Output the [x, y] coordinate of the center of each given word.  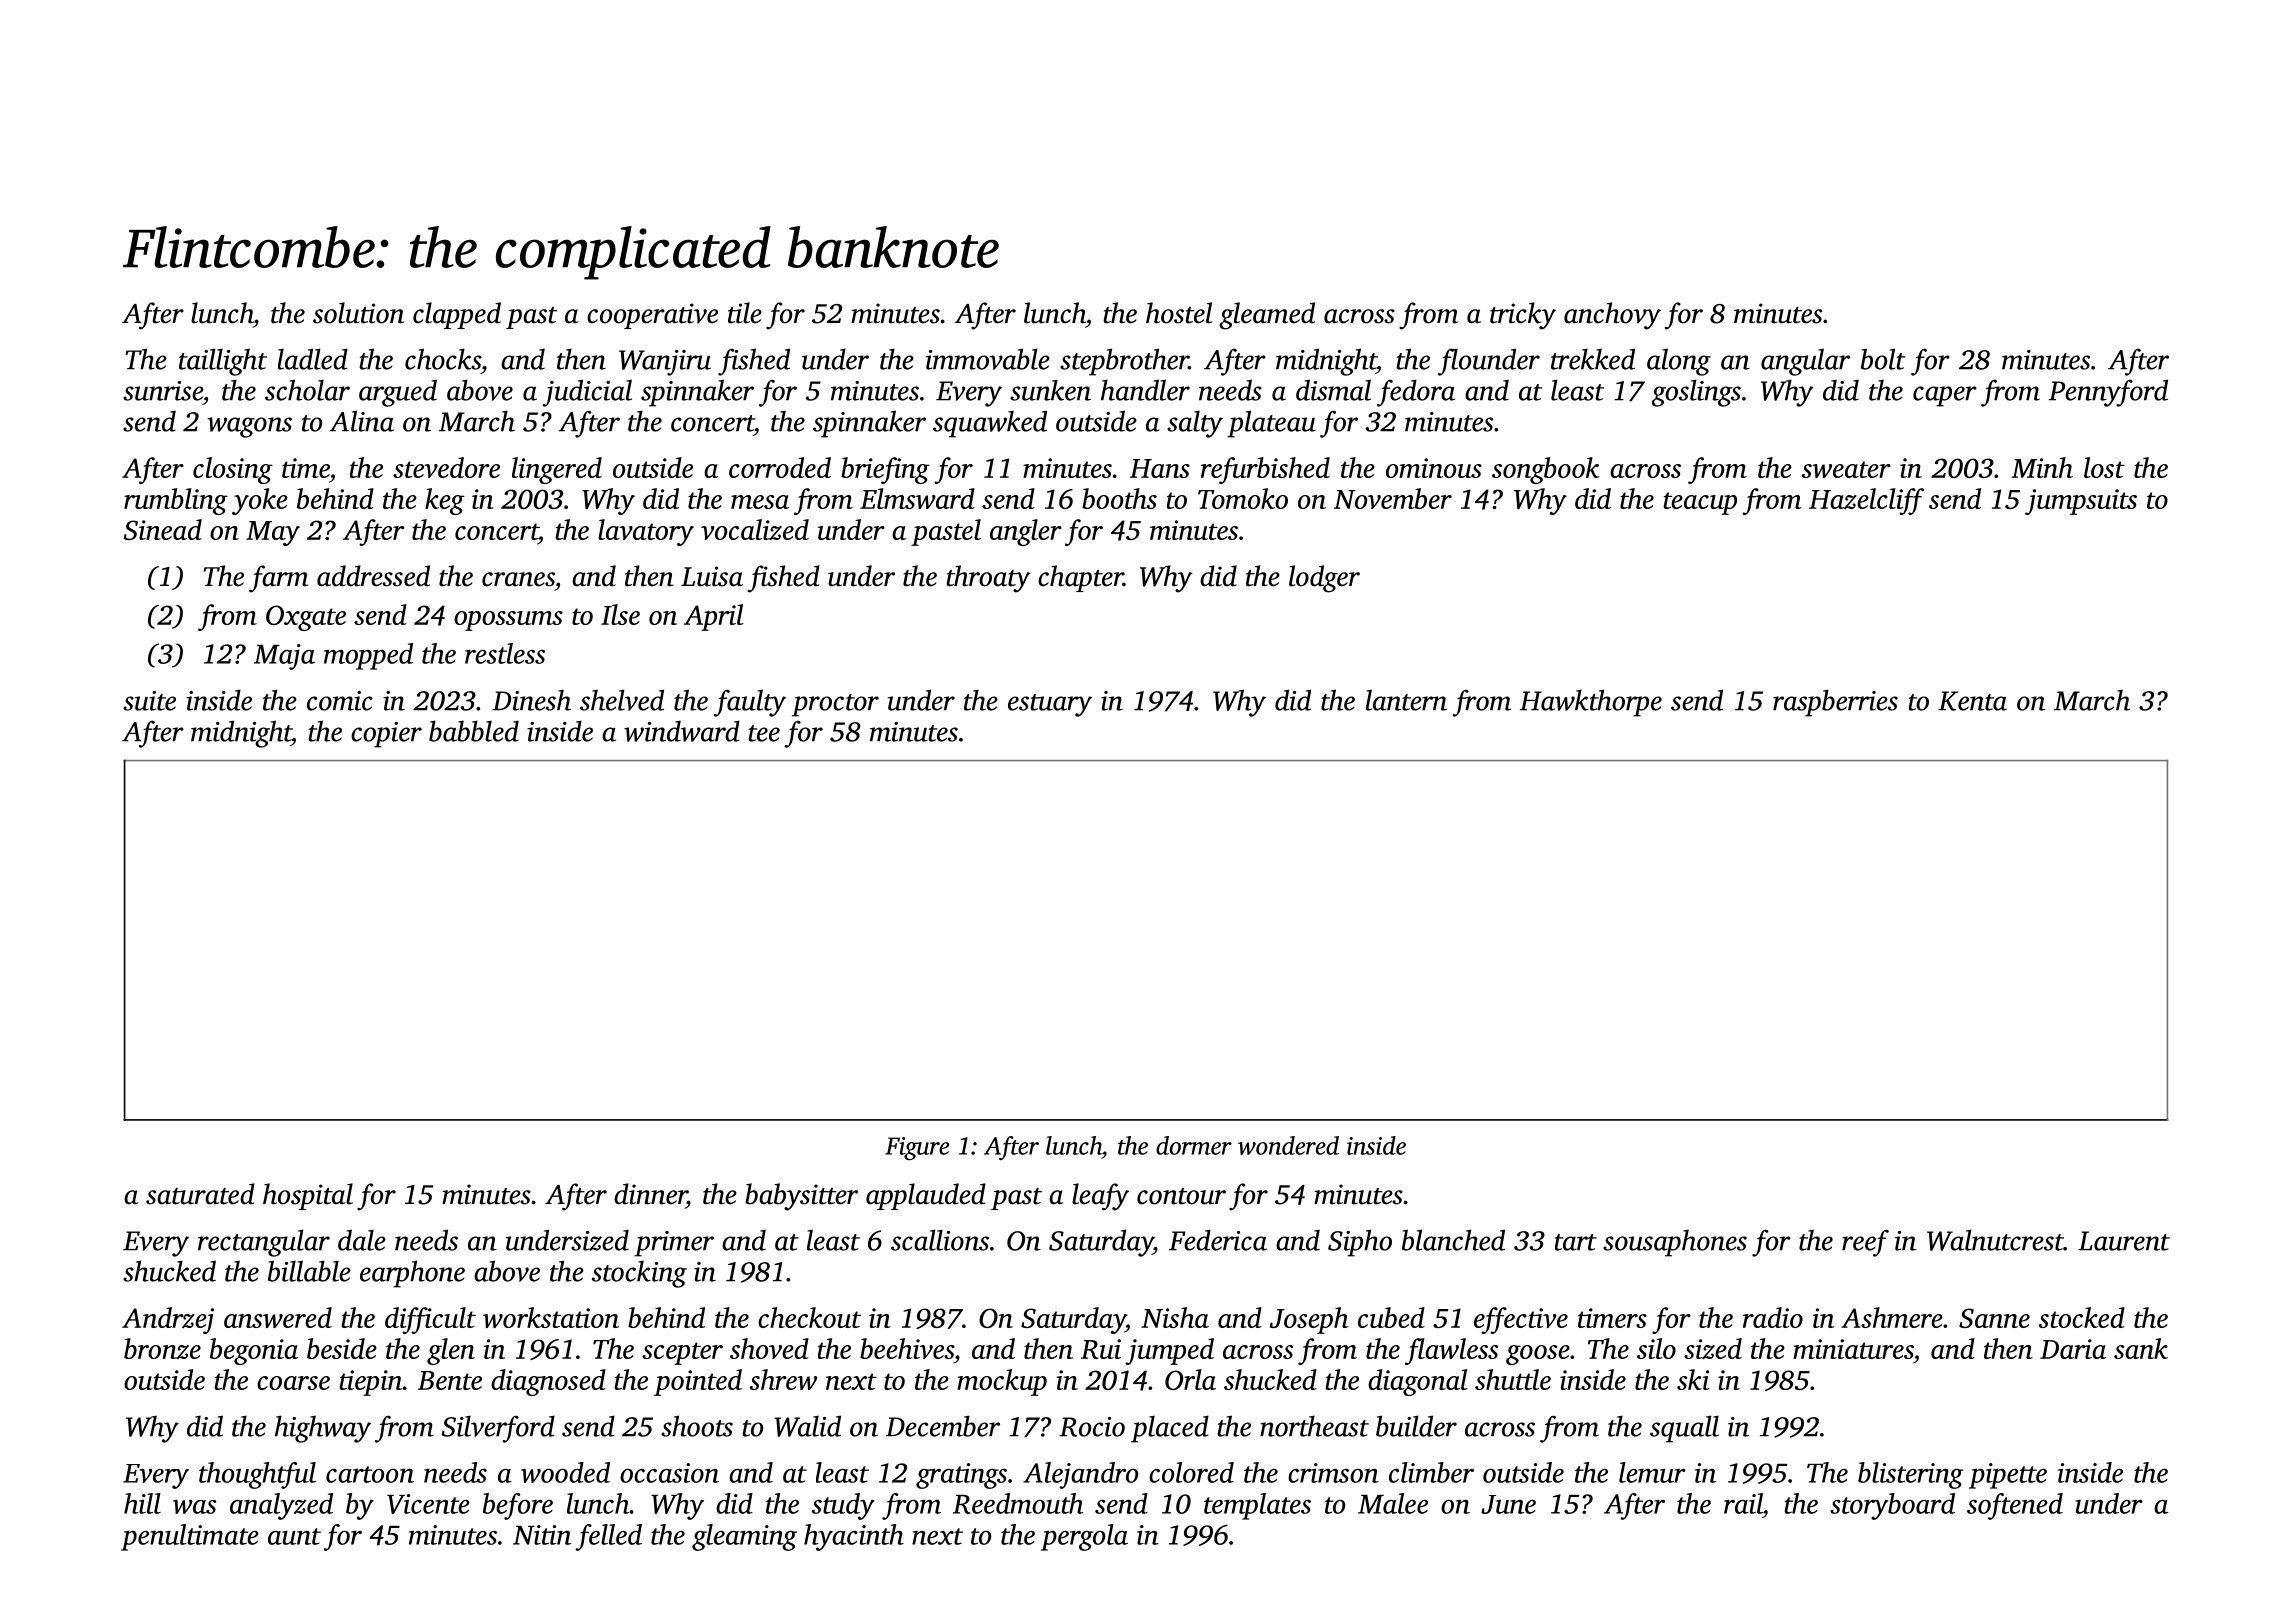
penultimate [190, 1537]
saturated [200, 1194]
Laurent [2124, 1241]
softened [2015, 1506]
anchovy [1612, 316]
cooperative [652, 316]
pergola [1084, 1537]
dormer [1194, 1145]
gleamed [1267, 316]
